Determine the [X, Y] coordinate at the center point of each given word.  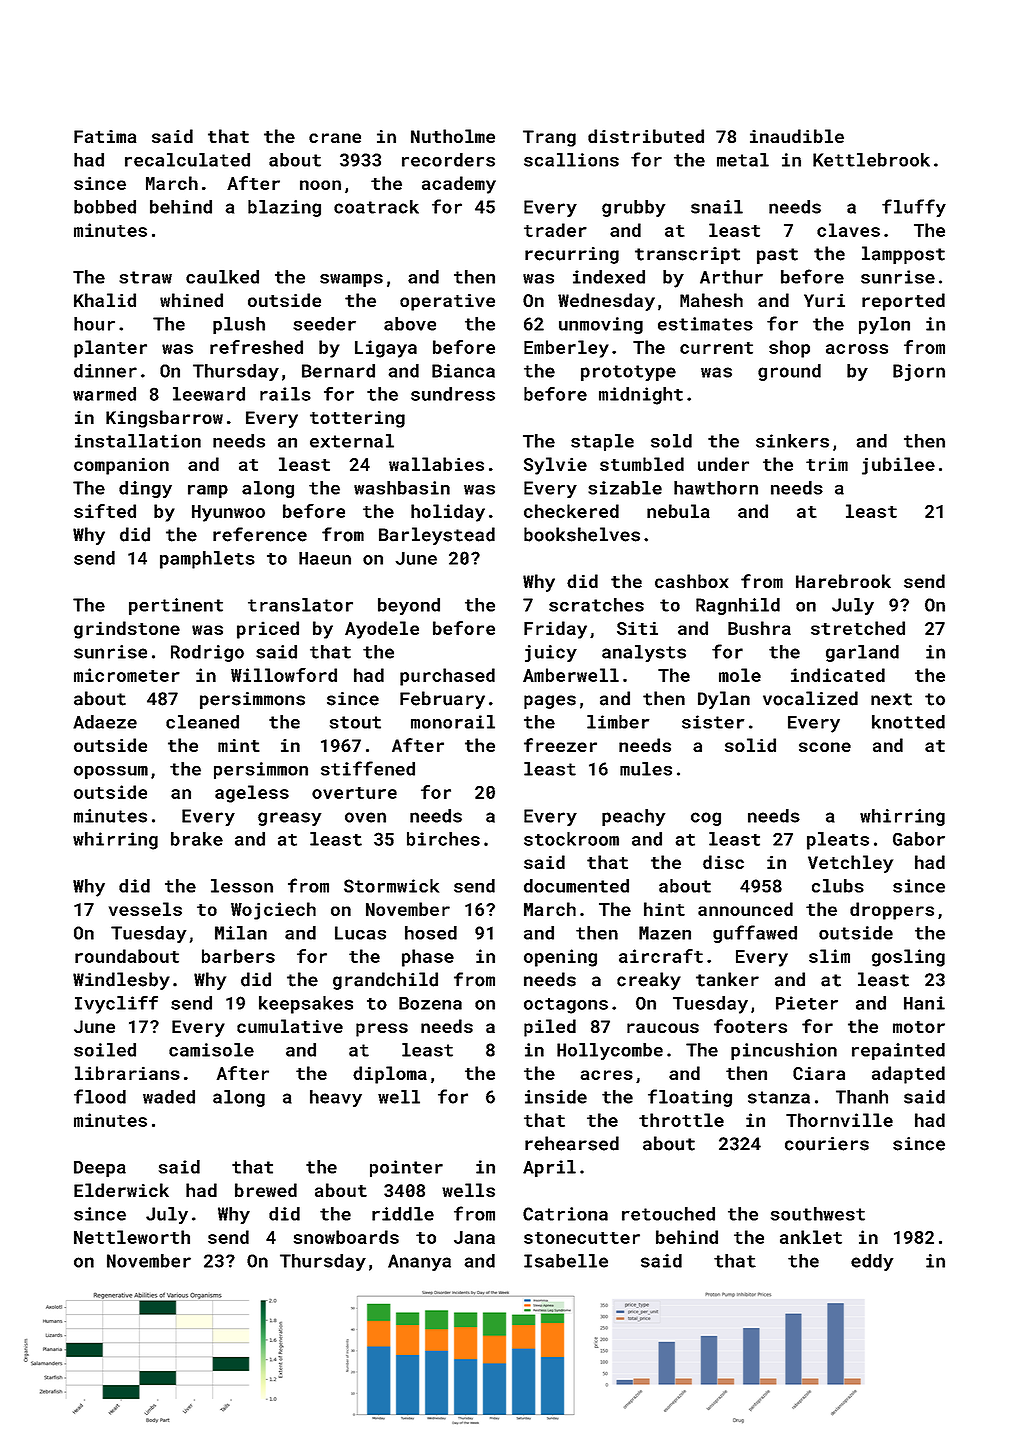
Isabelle [566, 1261]
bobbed [105, 207]
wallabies [436, 464]
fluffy [914, 208]
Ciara [819, 1073]
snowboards [346, 1237]
